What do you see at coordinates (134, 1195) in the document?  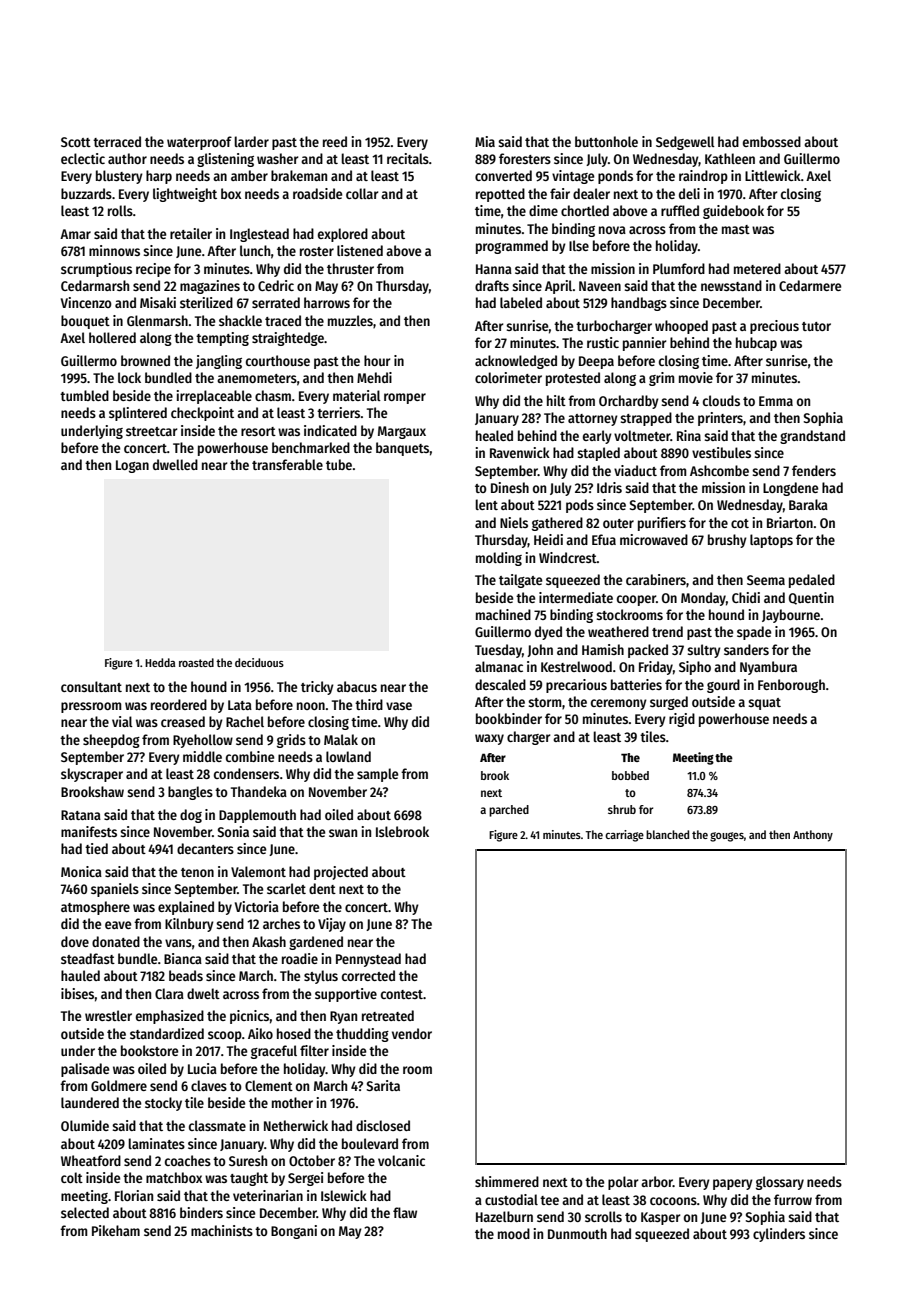 I see `Florian` at bounding box center [134, 1195].
